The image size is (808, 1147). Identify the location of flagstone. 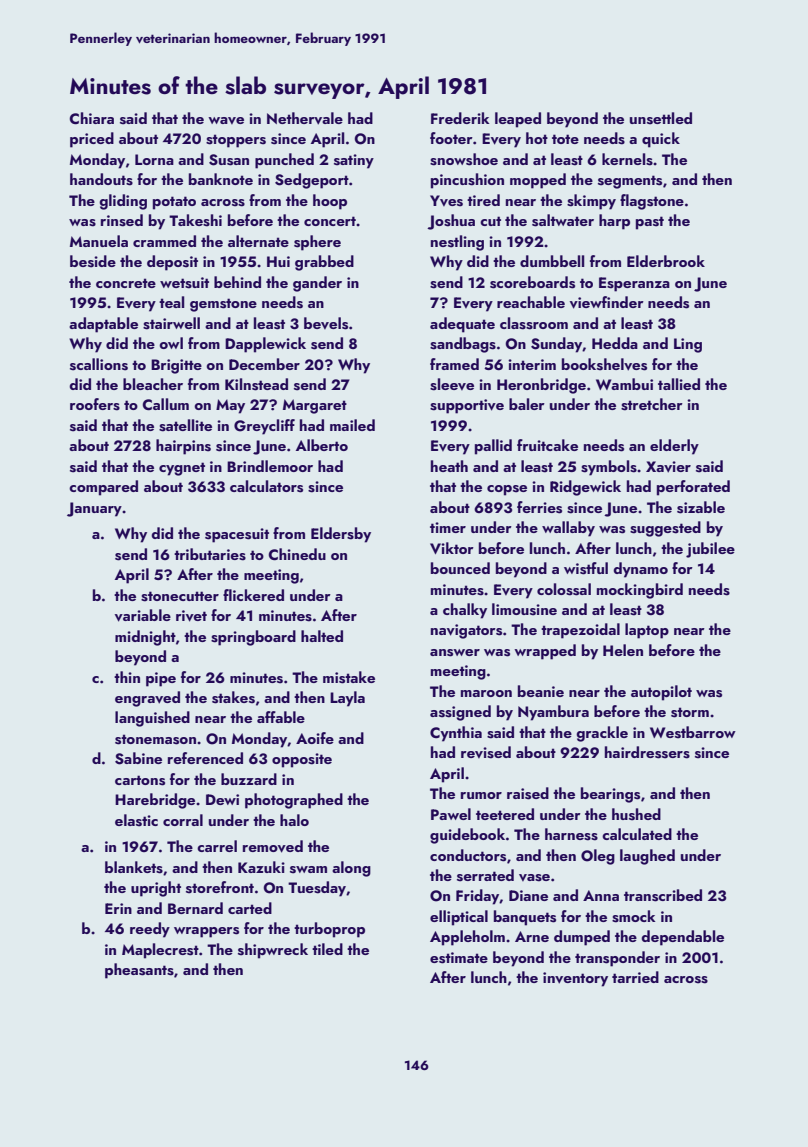
(652, 202).
